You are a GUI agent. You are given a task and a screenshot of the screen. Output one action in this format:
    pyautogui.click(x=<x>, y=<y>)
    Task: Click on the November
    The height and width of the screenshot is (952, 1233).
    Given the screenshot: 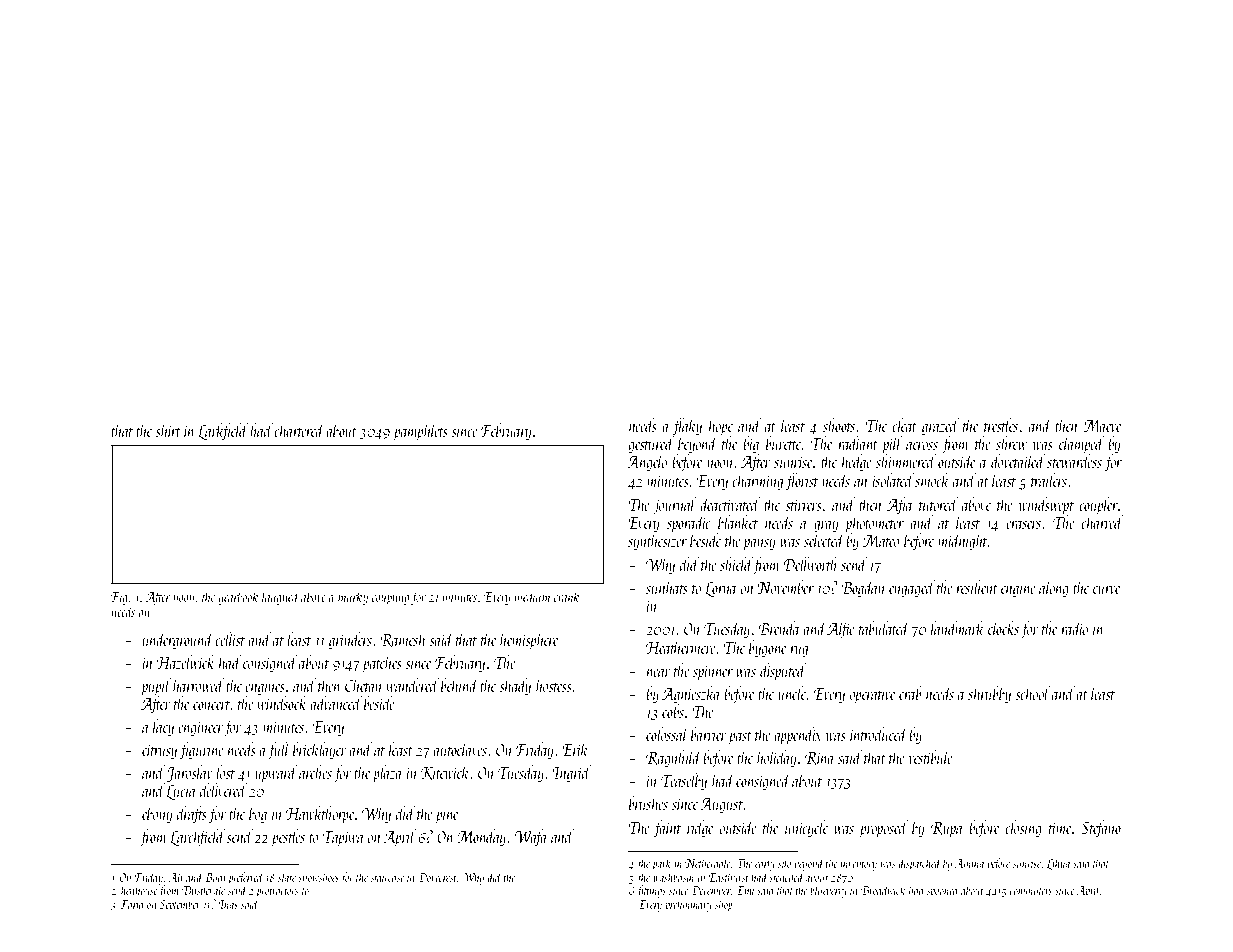 What is the action you would take?
    pyautogui.click(x=785, y=587)
